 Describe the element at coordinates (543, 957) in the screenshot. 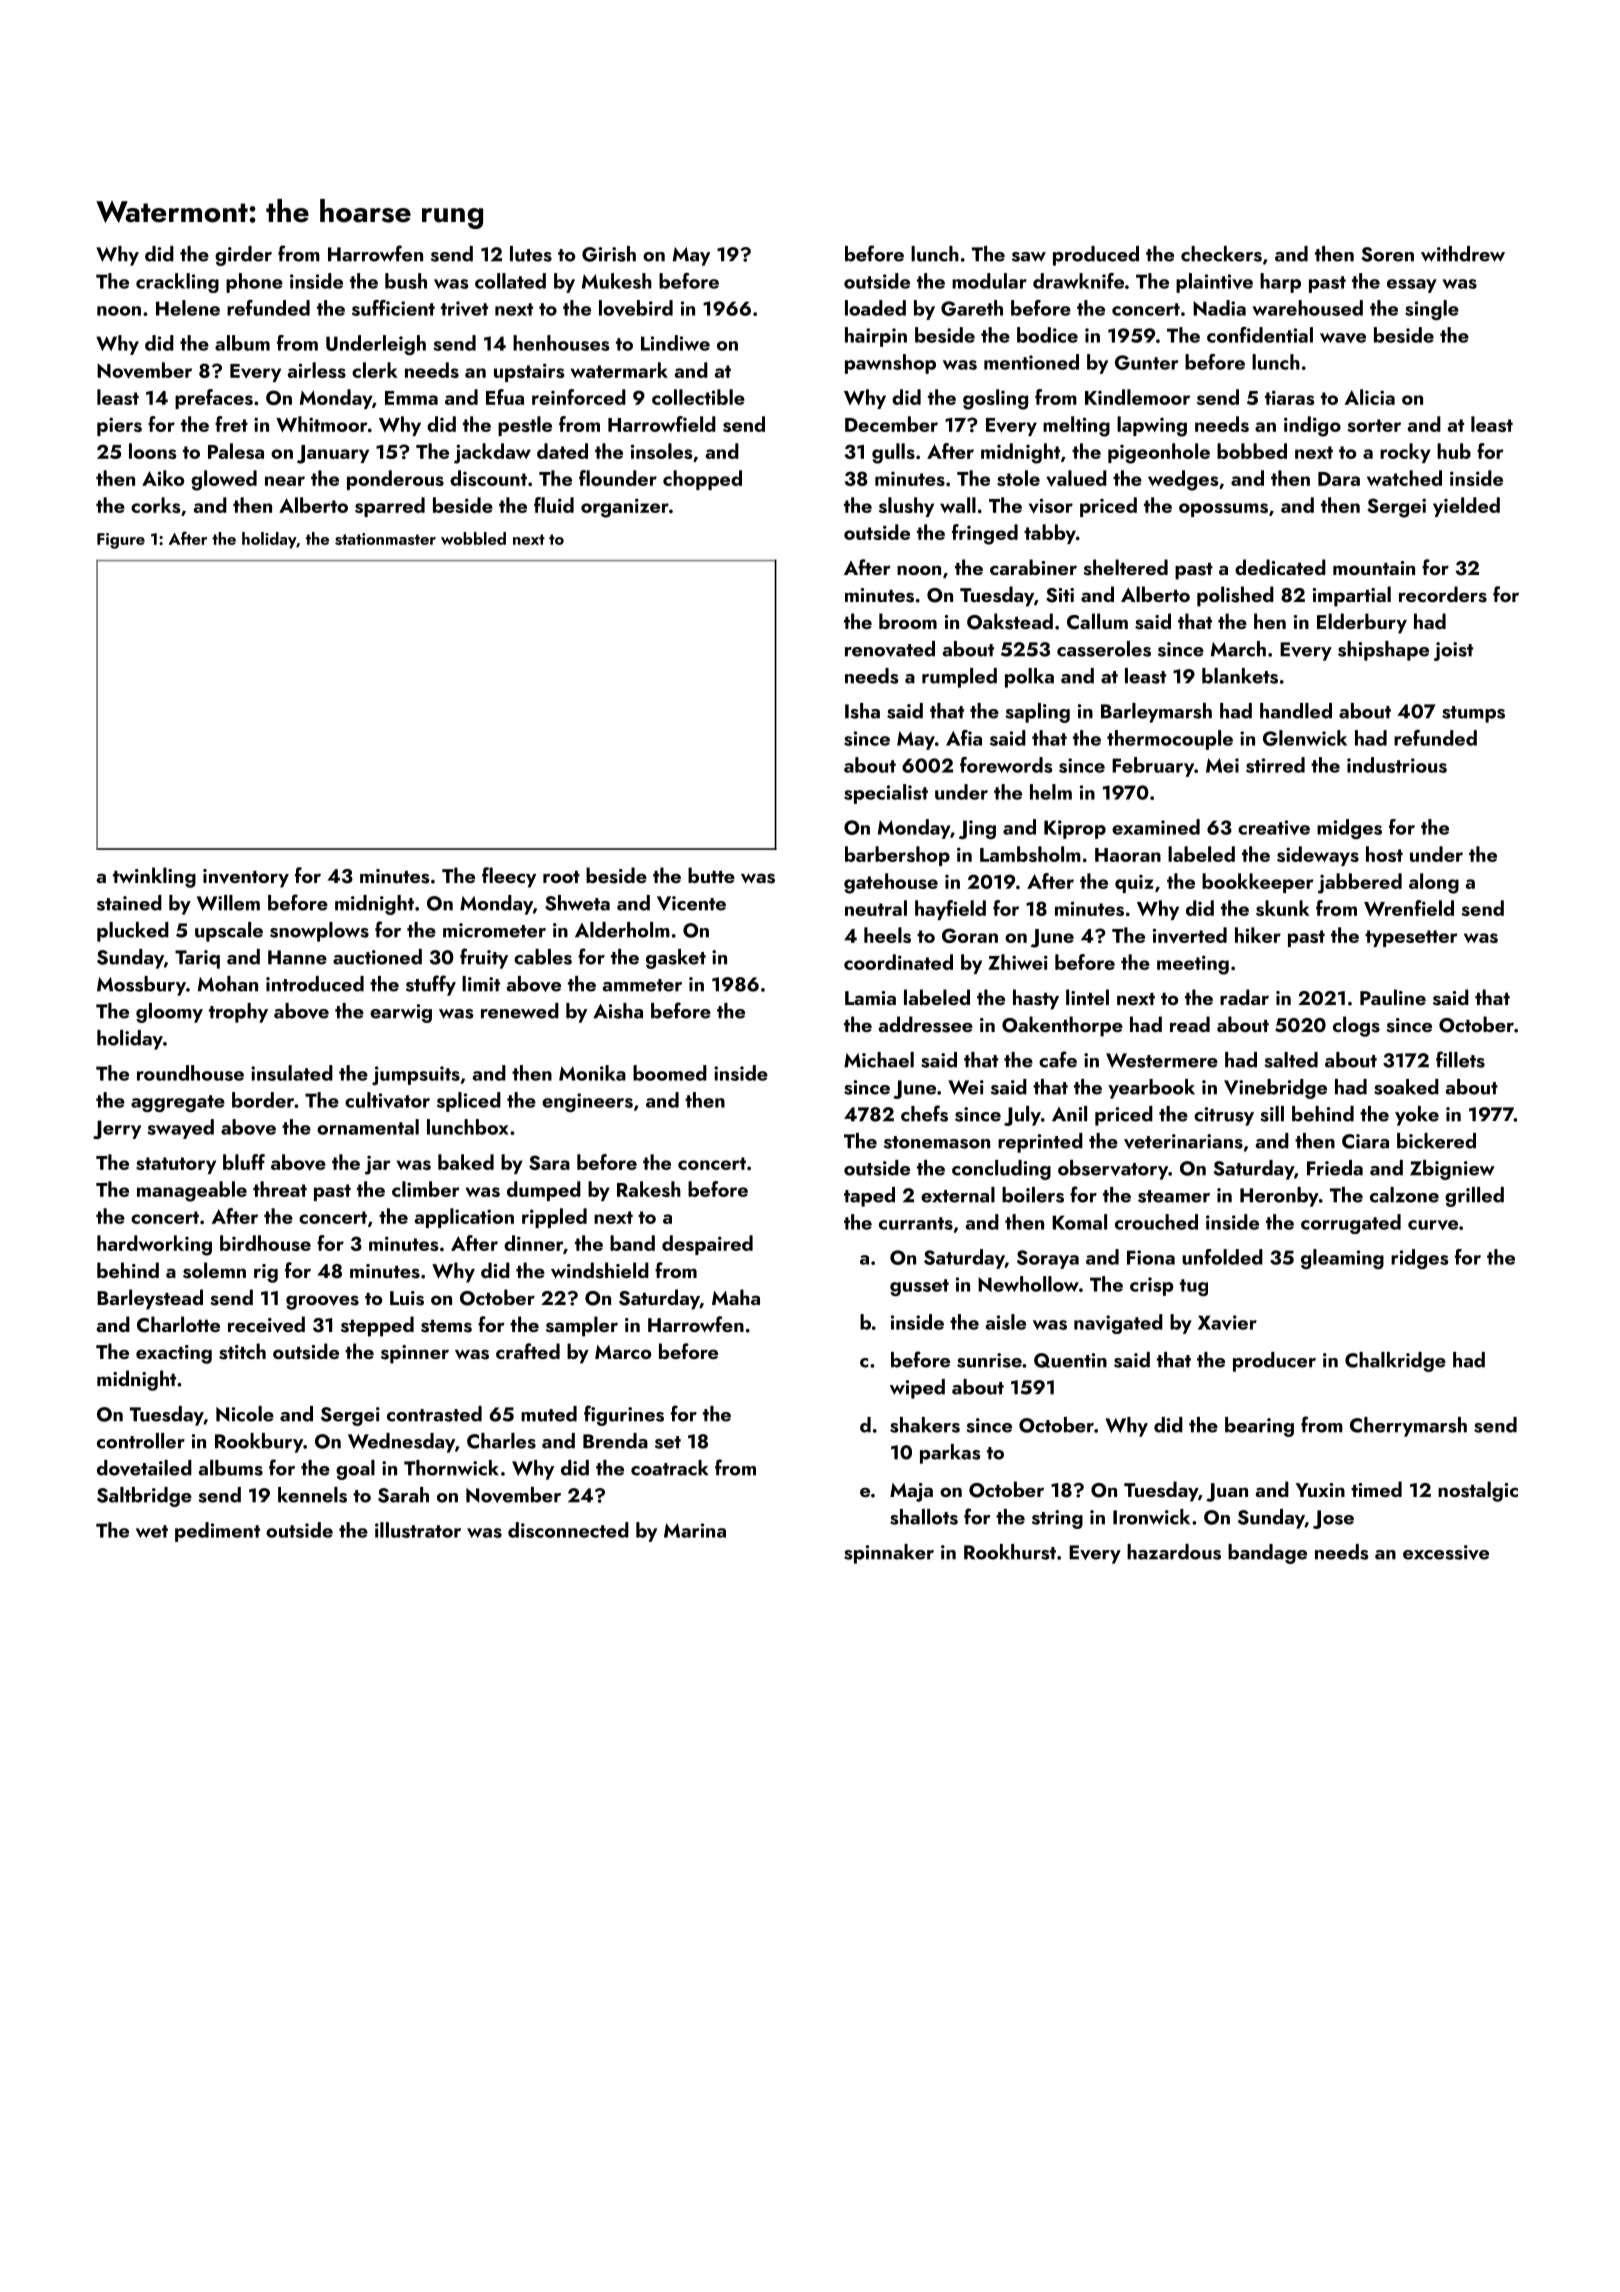

I see `cables` at that location.
